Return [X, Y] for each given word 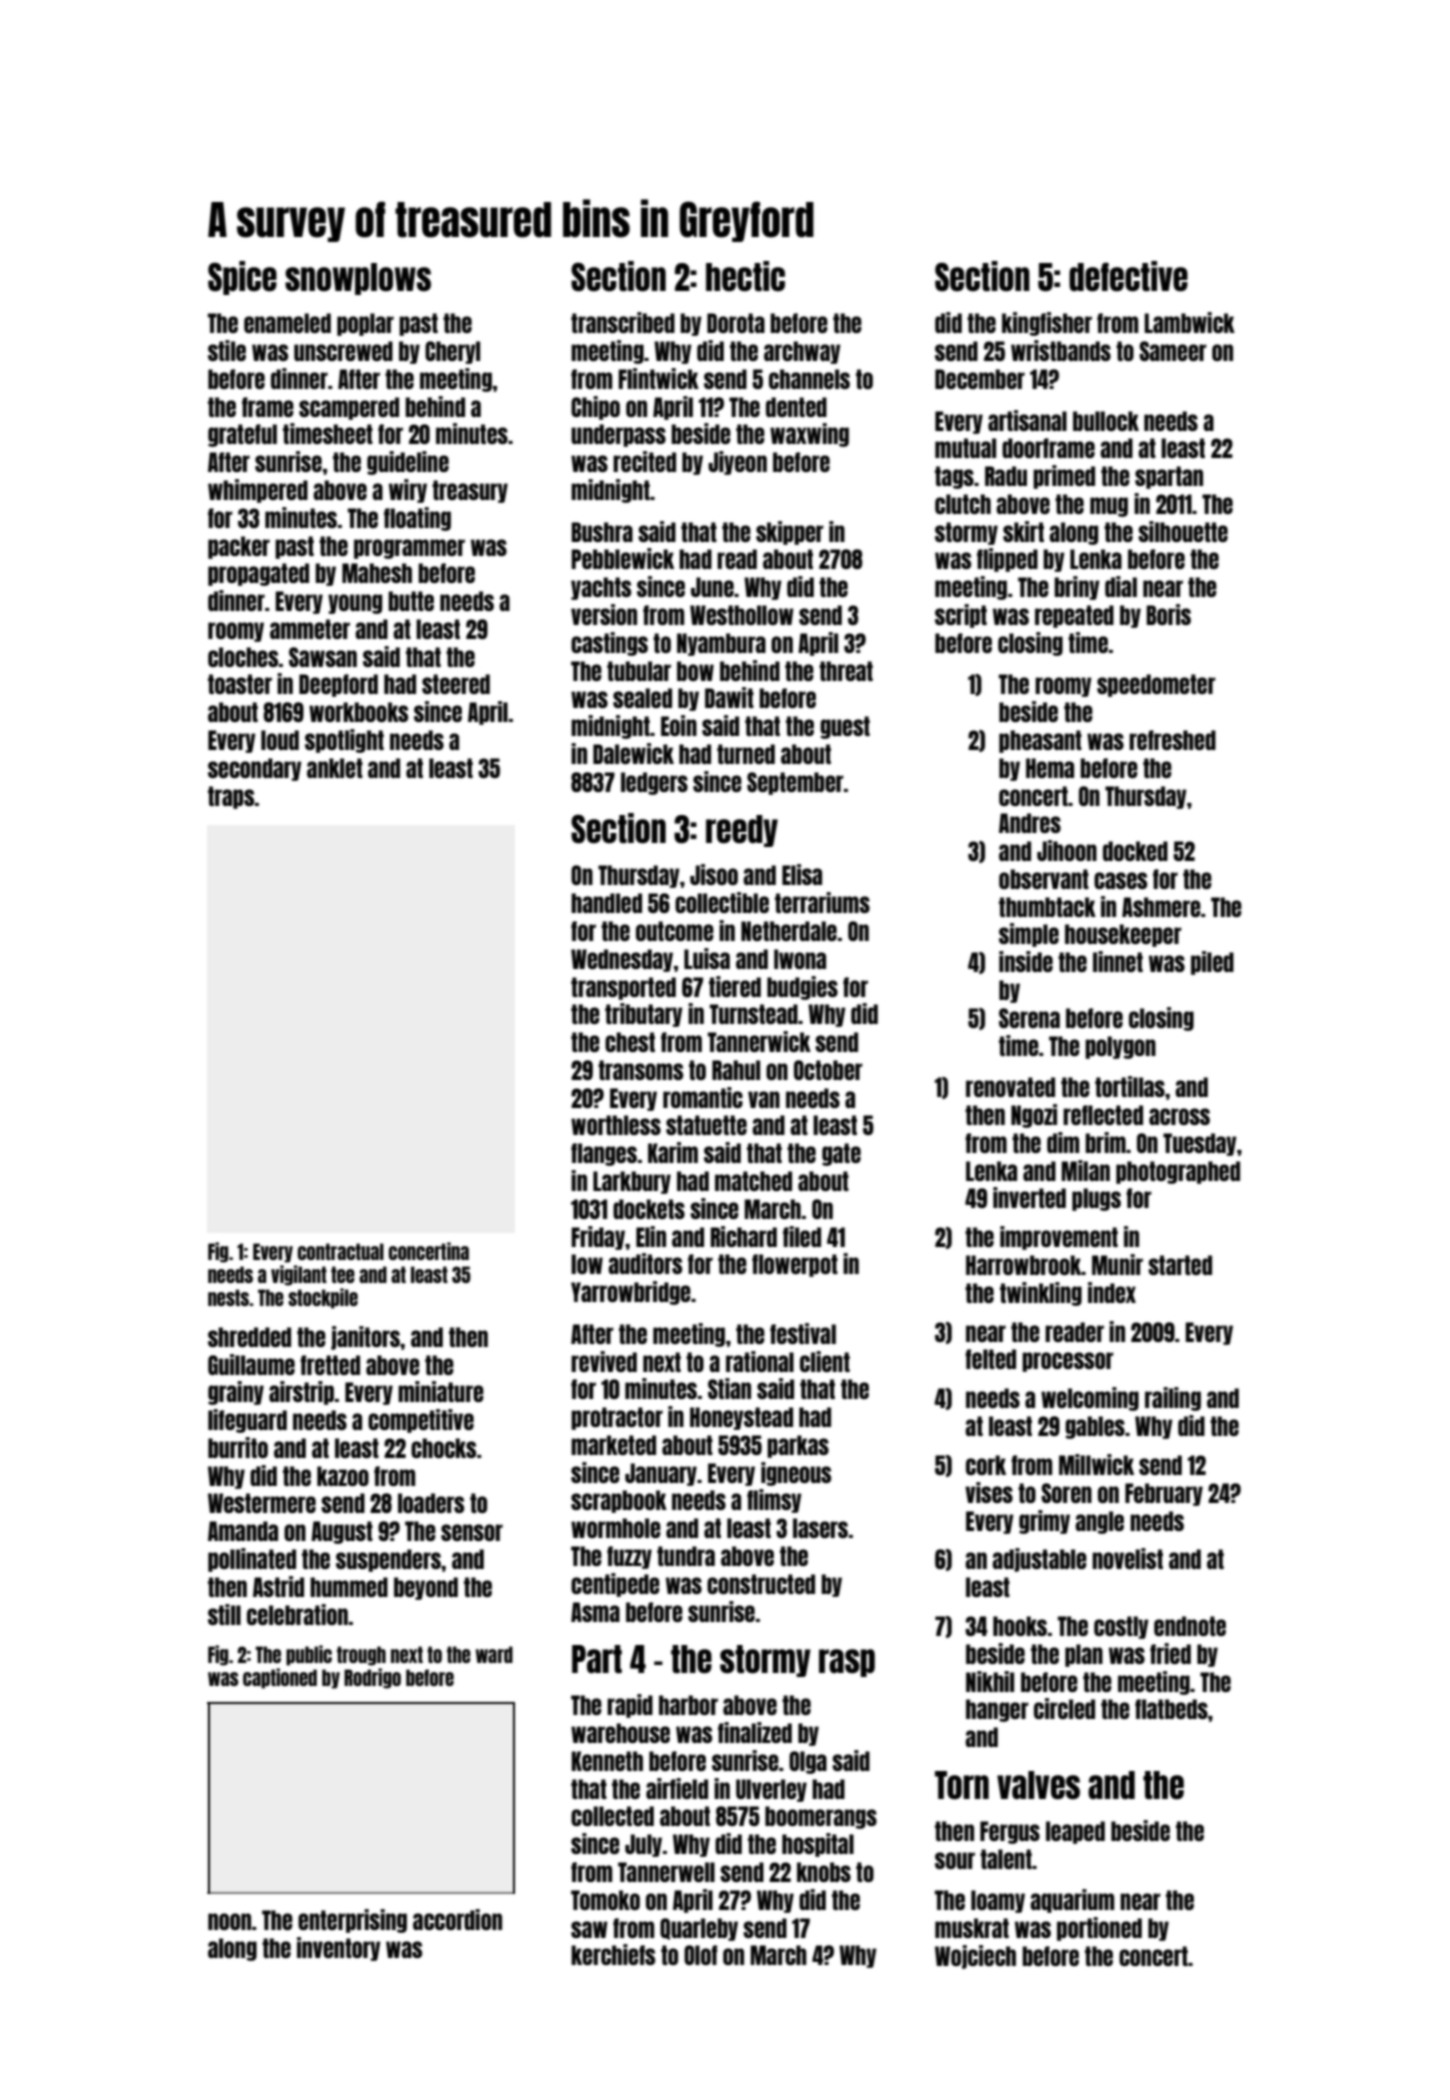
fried [1170, 1653]
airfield [677, 1788]
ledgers [654, 783]
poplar [365, 324]
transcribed [623, 322]
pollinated [252, 1560]
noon [229, 1921]
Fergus [1010, 1832]
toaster [240, 684]
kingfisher [1047, 324]
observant [1044, 879]
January [661, 1474]
